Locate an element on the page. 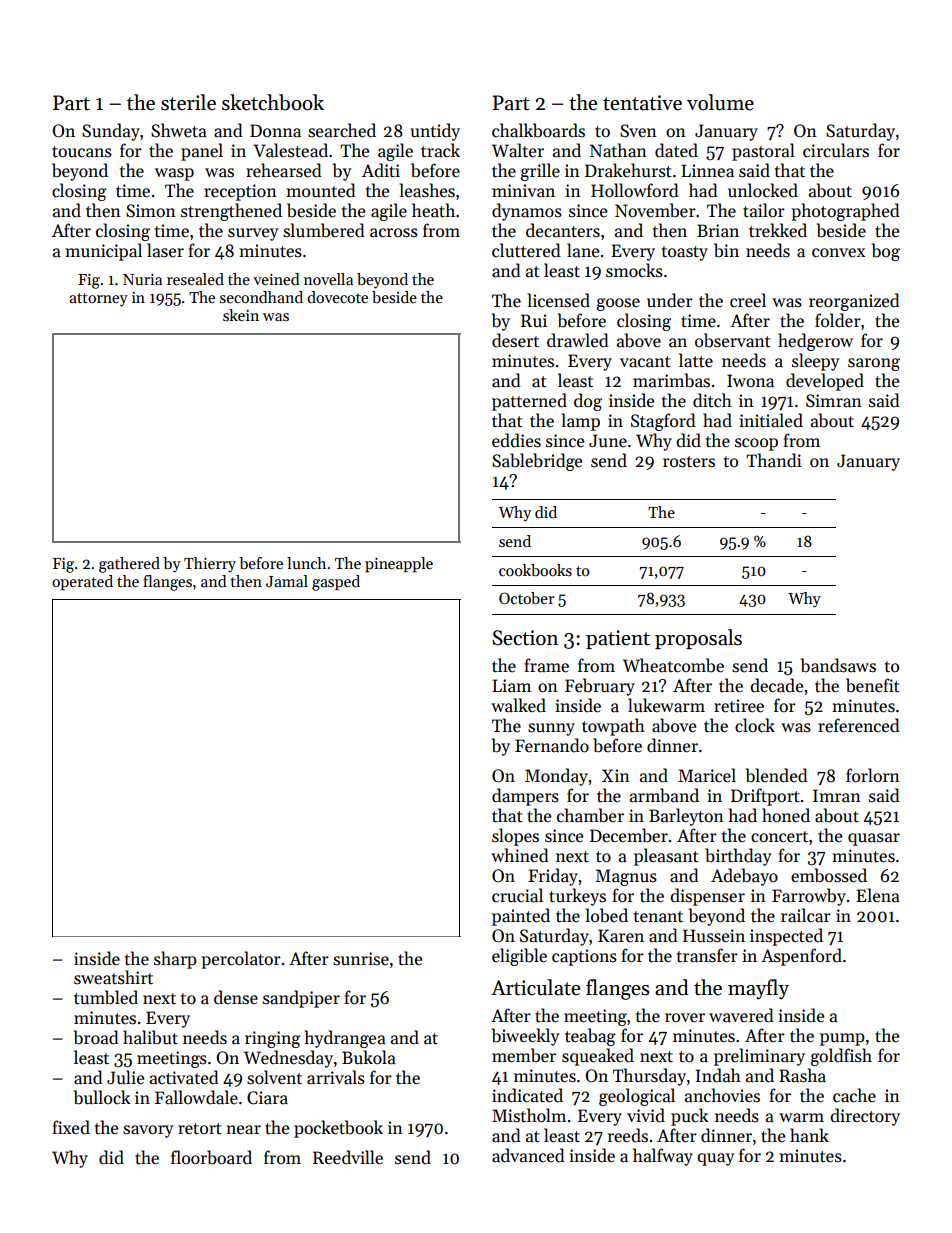 The height and width of the page is (1233, 952). floorboard is located at coordinates (211, 1157).
